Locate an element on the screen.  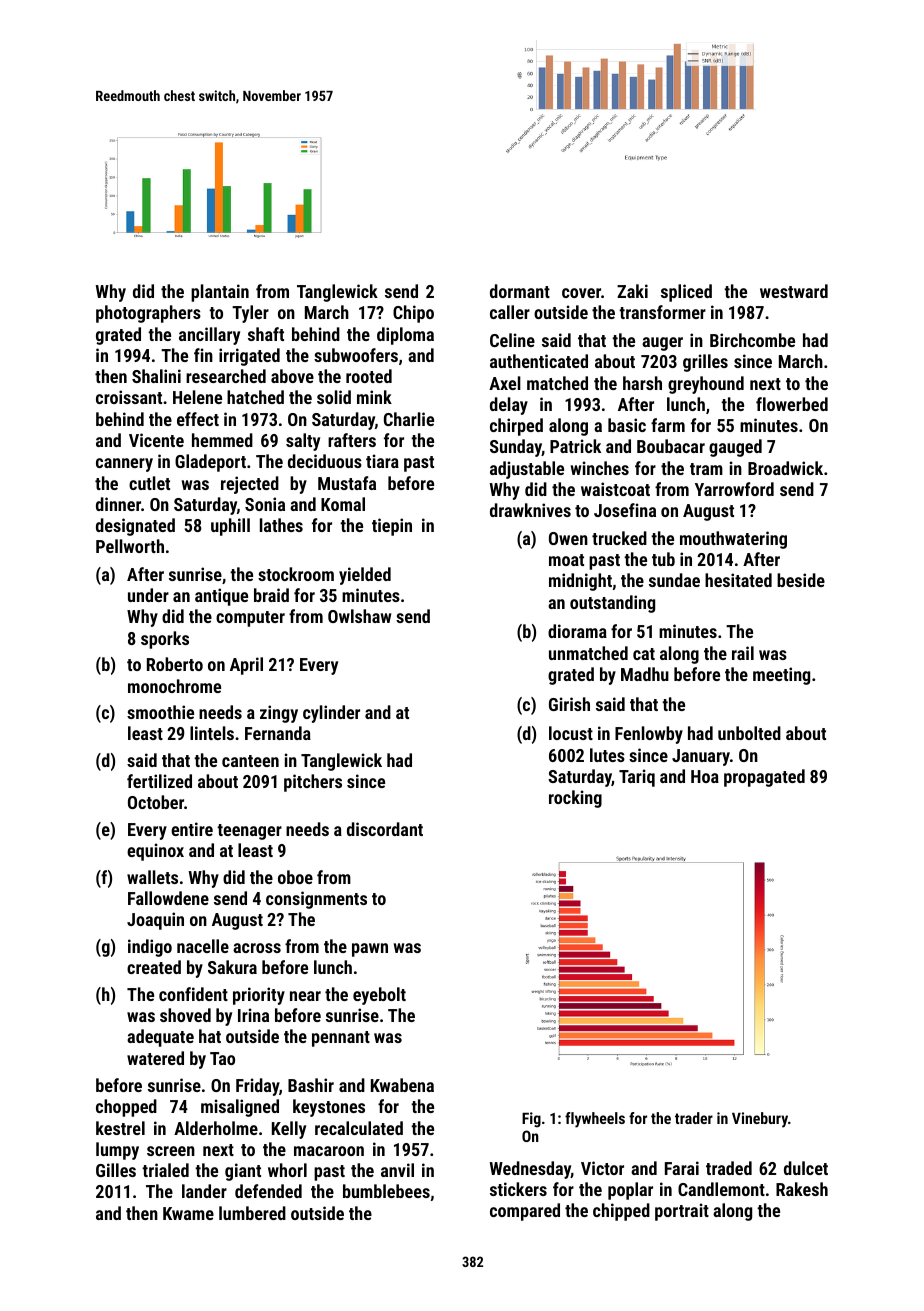
deciduous is located at coordinates (325, 461).
